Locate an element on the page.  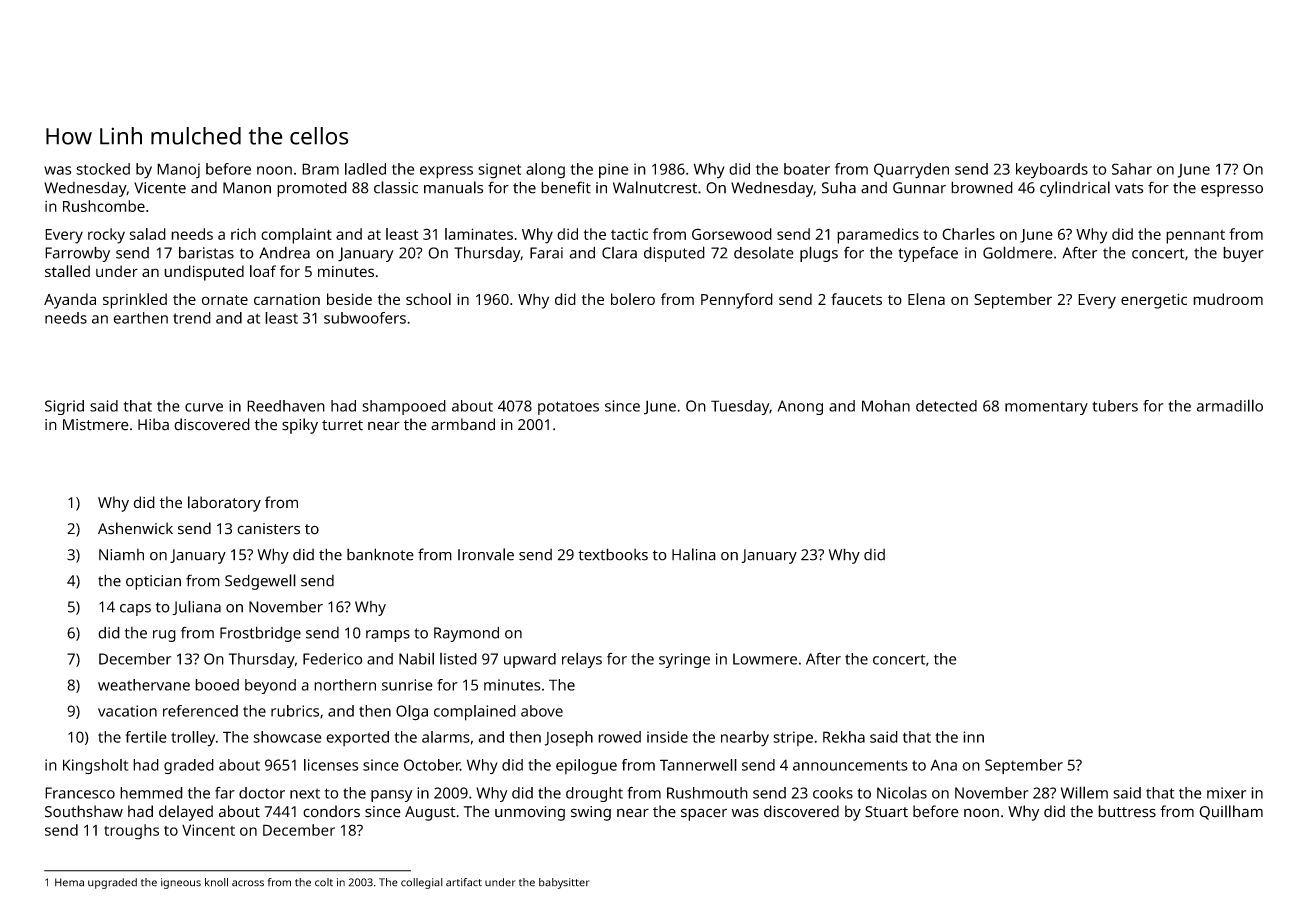
armadillo is located at coordinates (1230, 405).
